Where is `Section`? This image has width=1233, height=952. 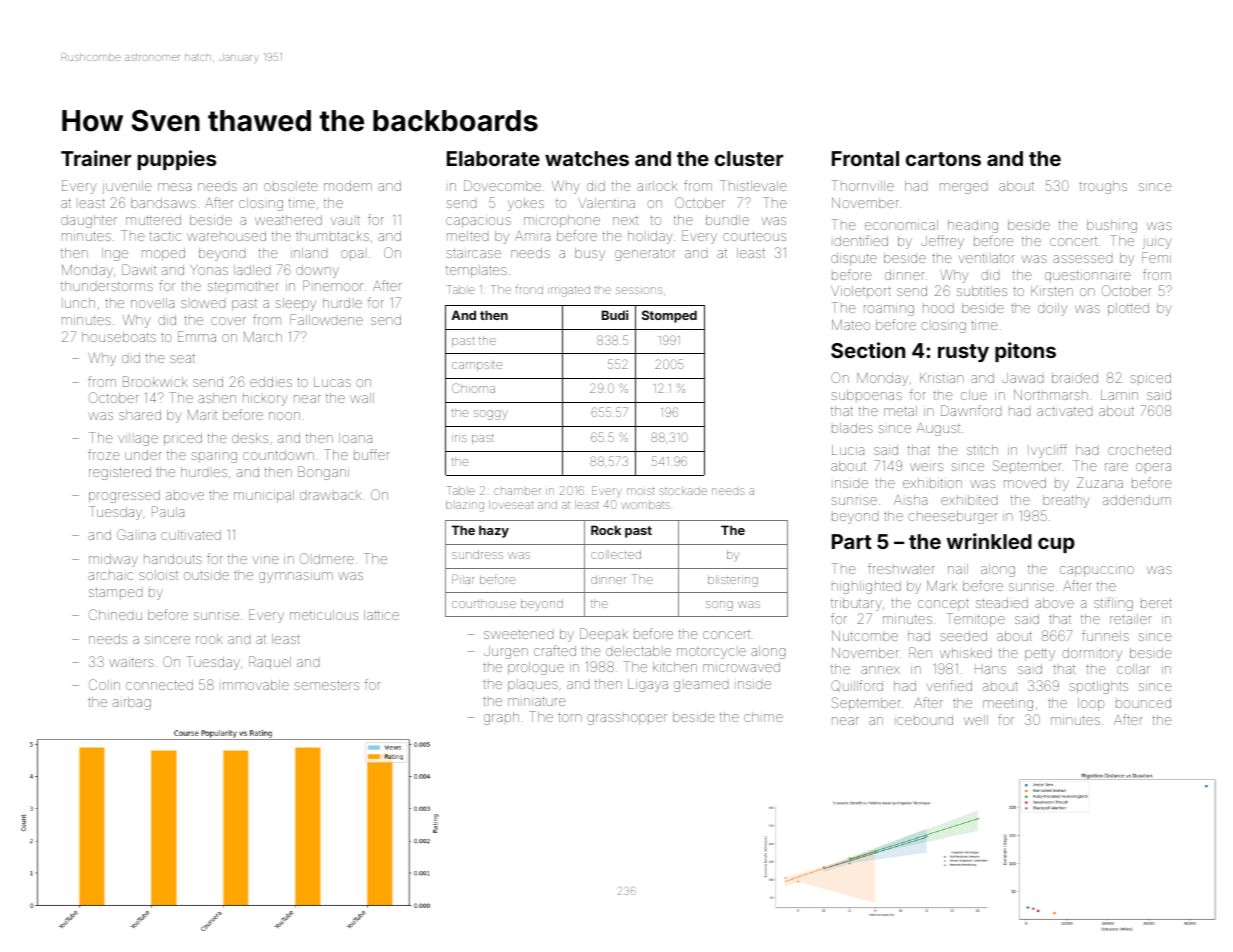
Section is located at coordinates (868, 350).
